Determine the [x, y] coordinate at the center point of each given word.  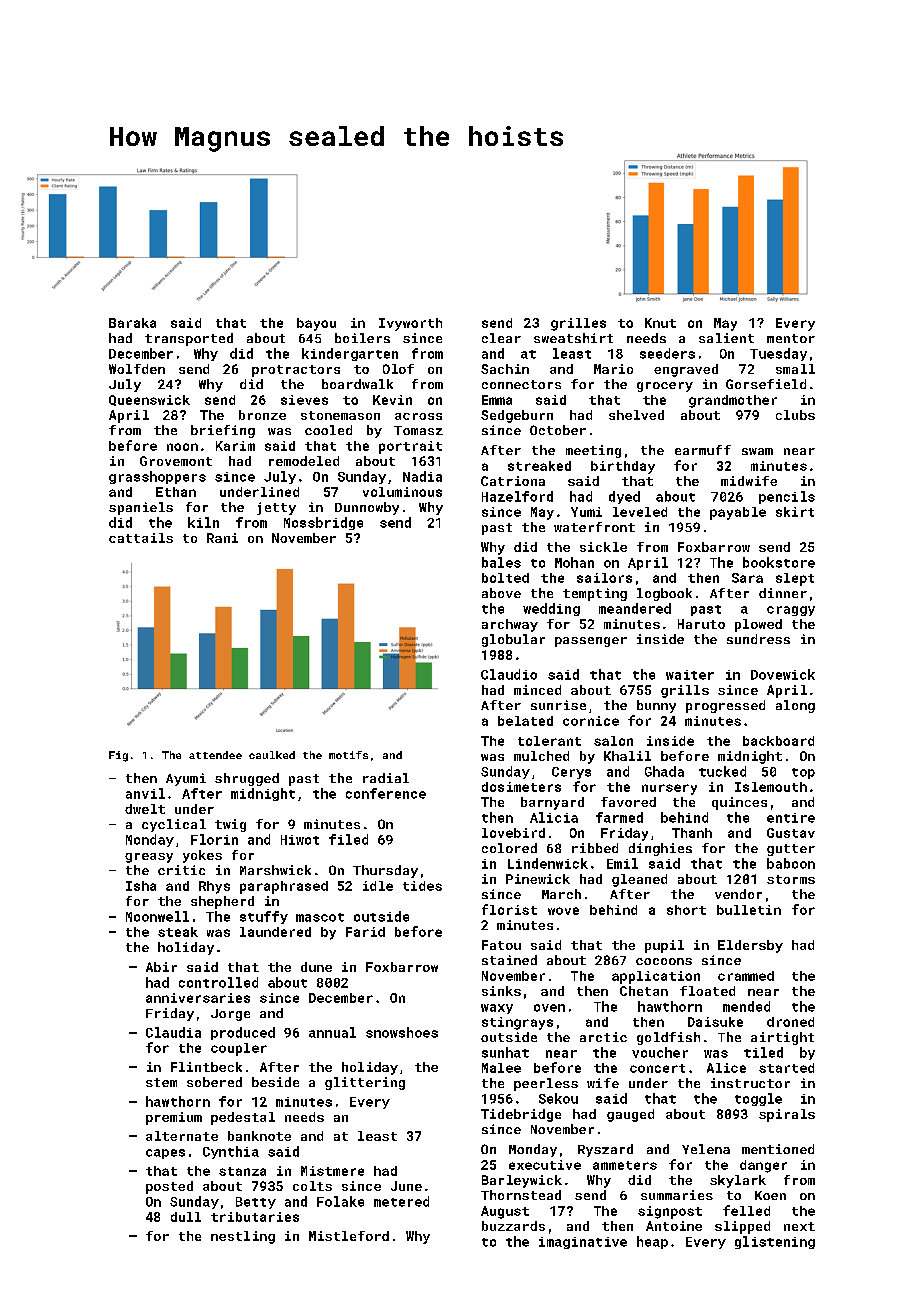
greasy [149, 858]
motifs [348, 755]
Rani [222, 538]
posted [169, 1187]
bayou [316, 324]
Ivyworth [410, 324]
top [803, 773]
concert [657, 1068]
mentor [791, 338]
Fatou [501, 945]
